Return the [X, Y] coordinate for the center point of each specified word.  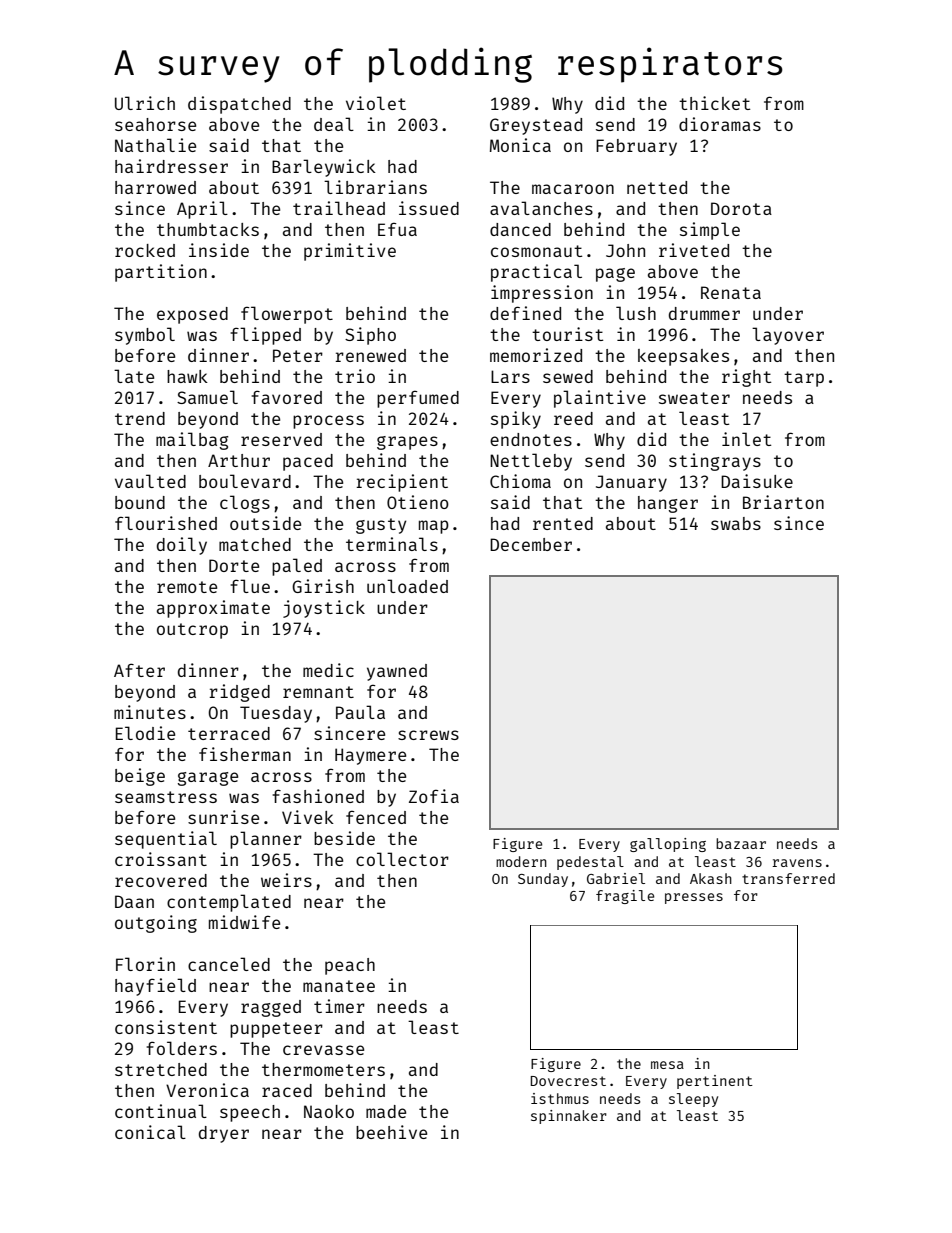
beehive [391, 1132]
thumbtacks [208, 229]
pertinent [715, 1082]
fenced [376, 817]
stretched [161, 1069]
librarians [375, 187]
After [139, 670]
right [746, 378]
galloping [668, 845]
